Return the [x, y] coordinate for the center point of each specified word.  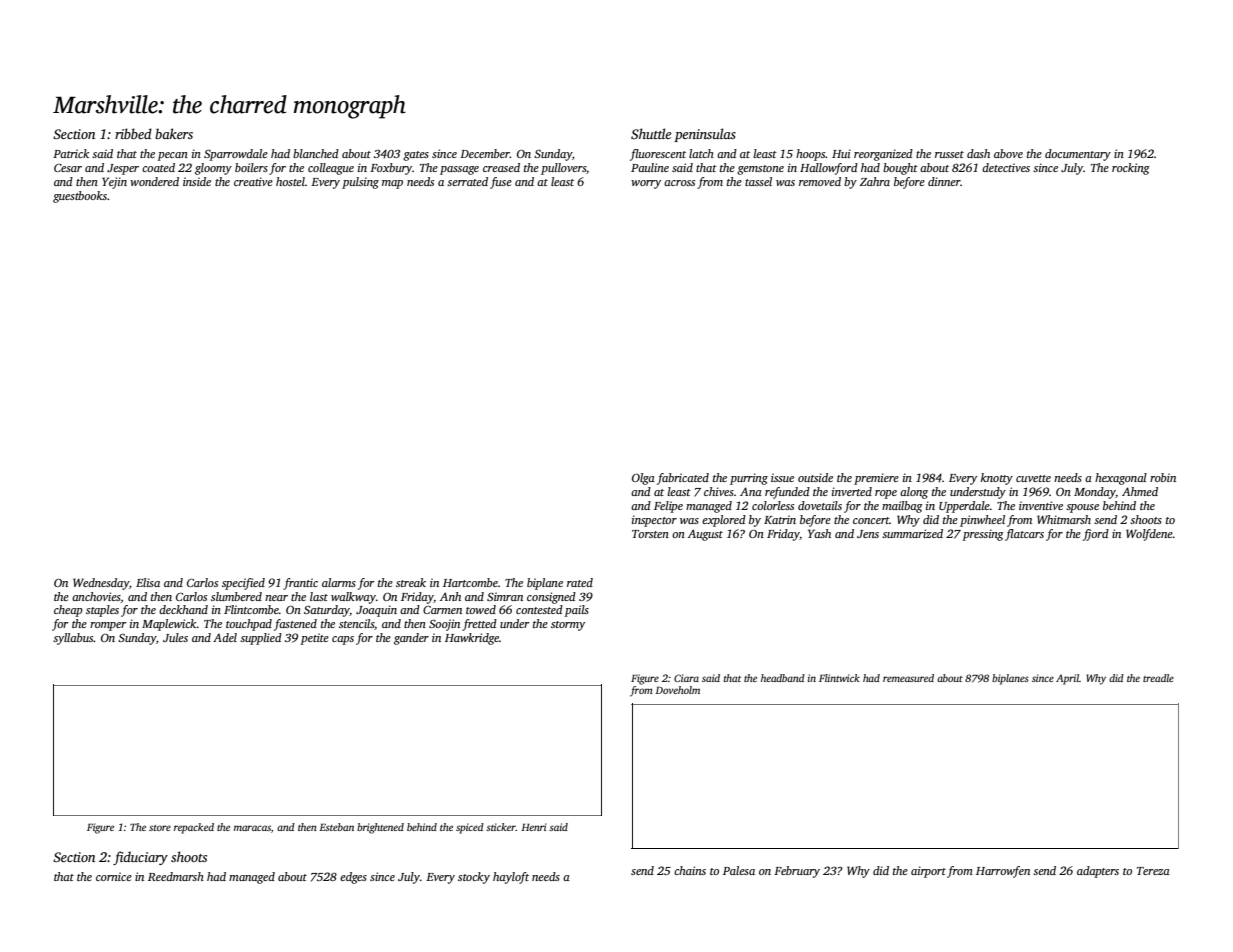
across [679, 183]
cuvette [1033, 478]
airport [928, 872]
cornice [114, 876]
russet [949, 154]
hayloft [511, 878]
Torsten [650, 534]
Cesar [68, 168]
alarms [339, 582]
